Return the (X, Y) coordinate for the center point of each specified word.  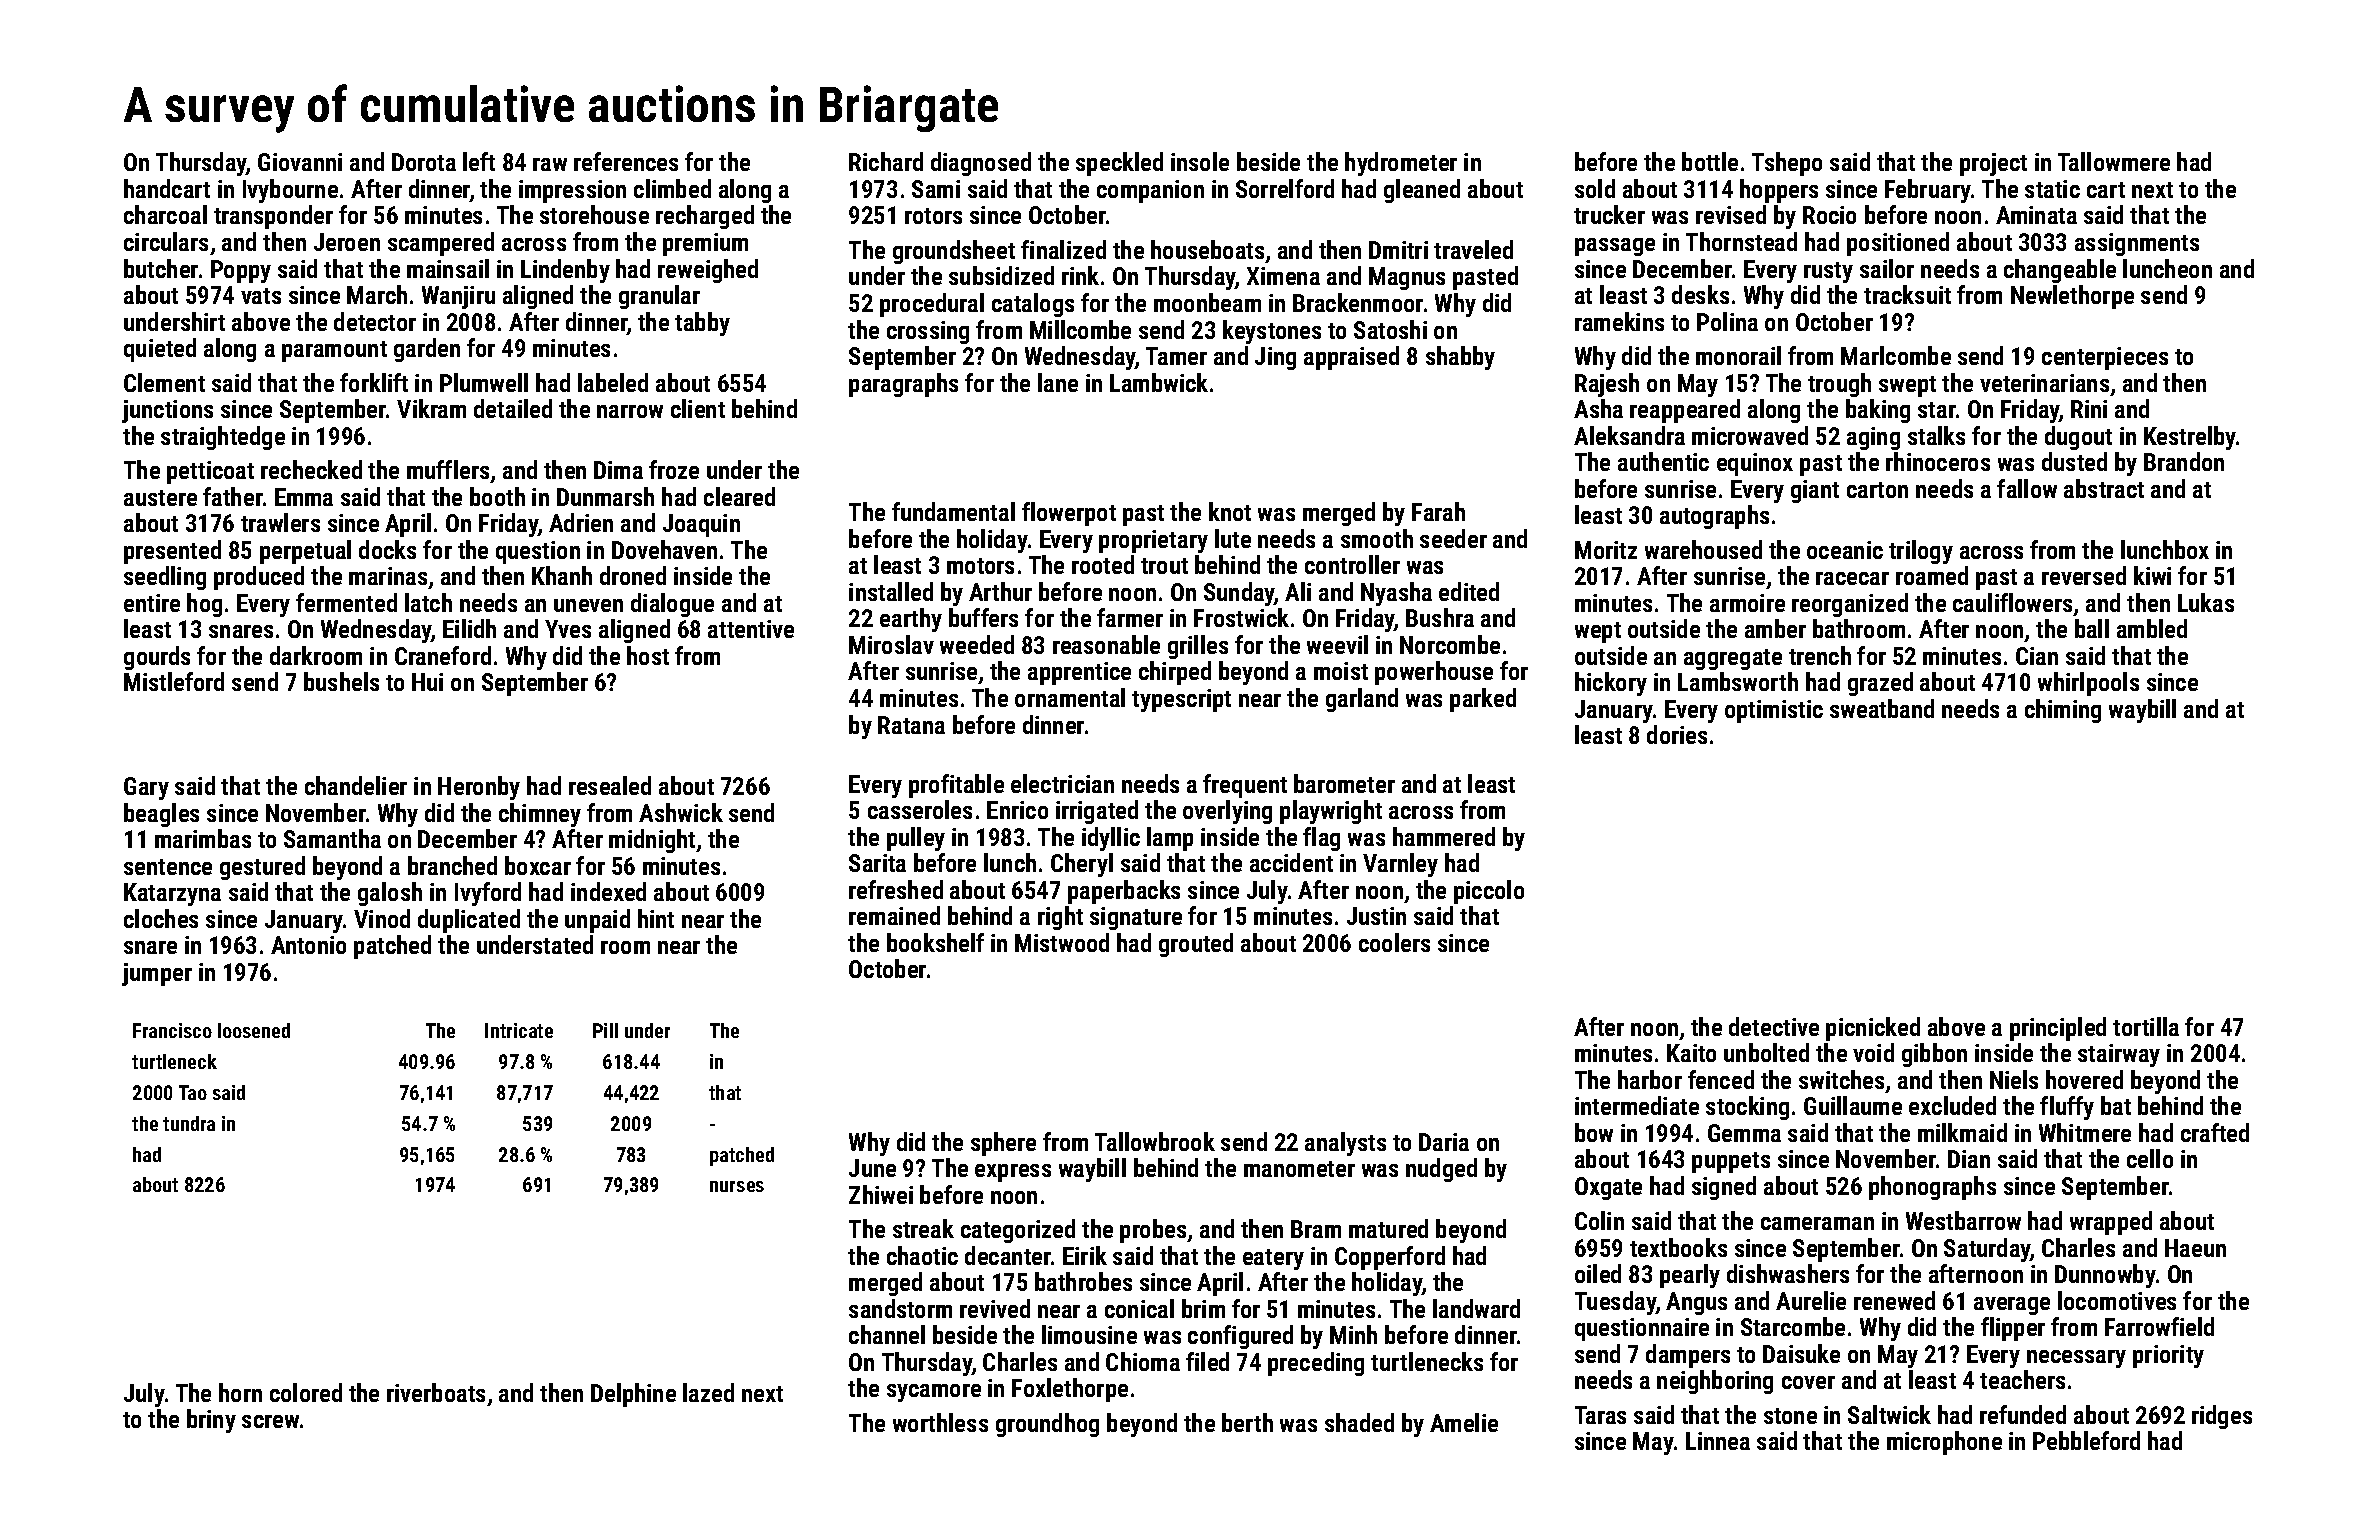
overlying (1227, 812)
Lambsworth (1738, 681)
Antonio (308, 945)
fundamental (953, 511)
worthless (940, 1422)
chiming (2063, 711)
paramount (334, 351)
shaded (1359, 1422)
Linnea (1718, 1441)
